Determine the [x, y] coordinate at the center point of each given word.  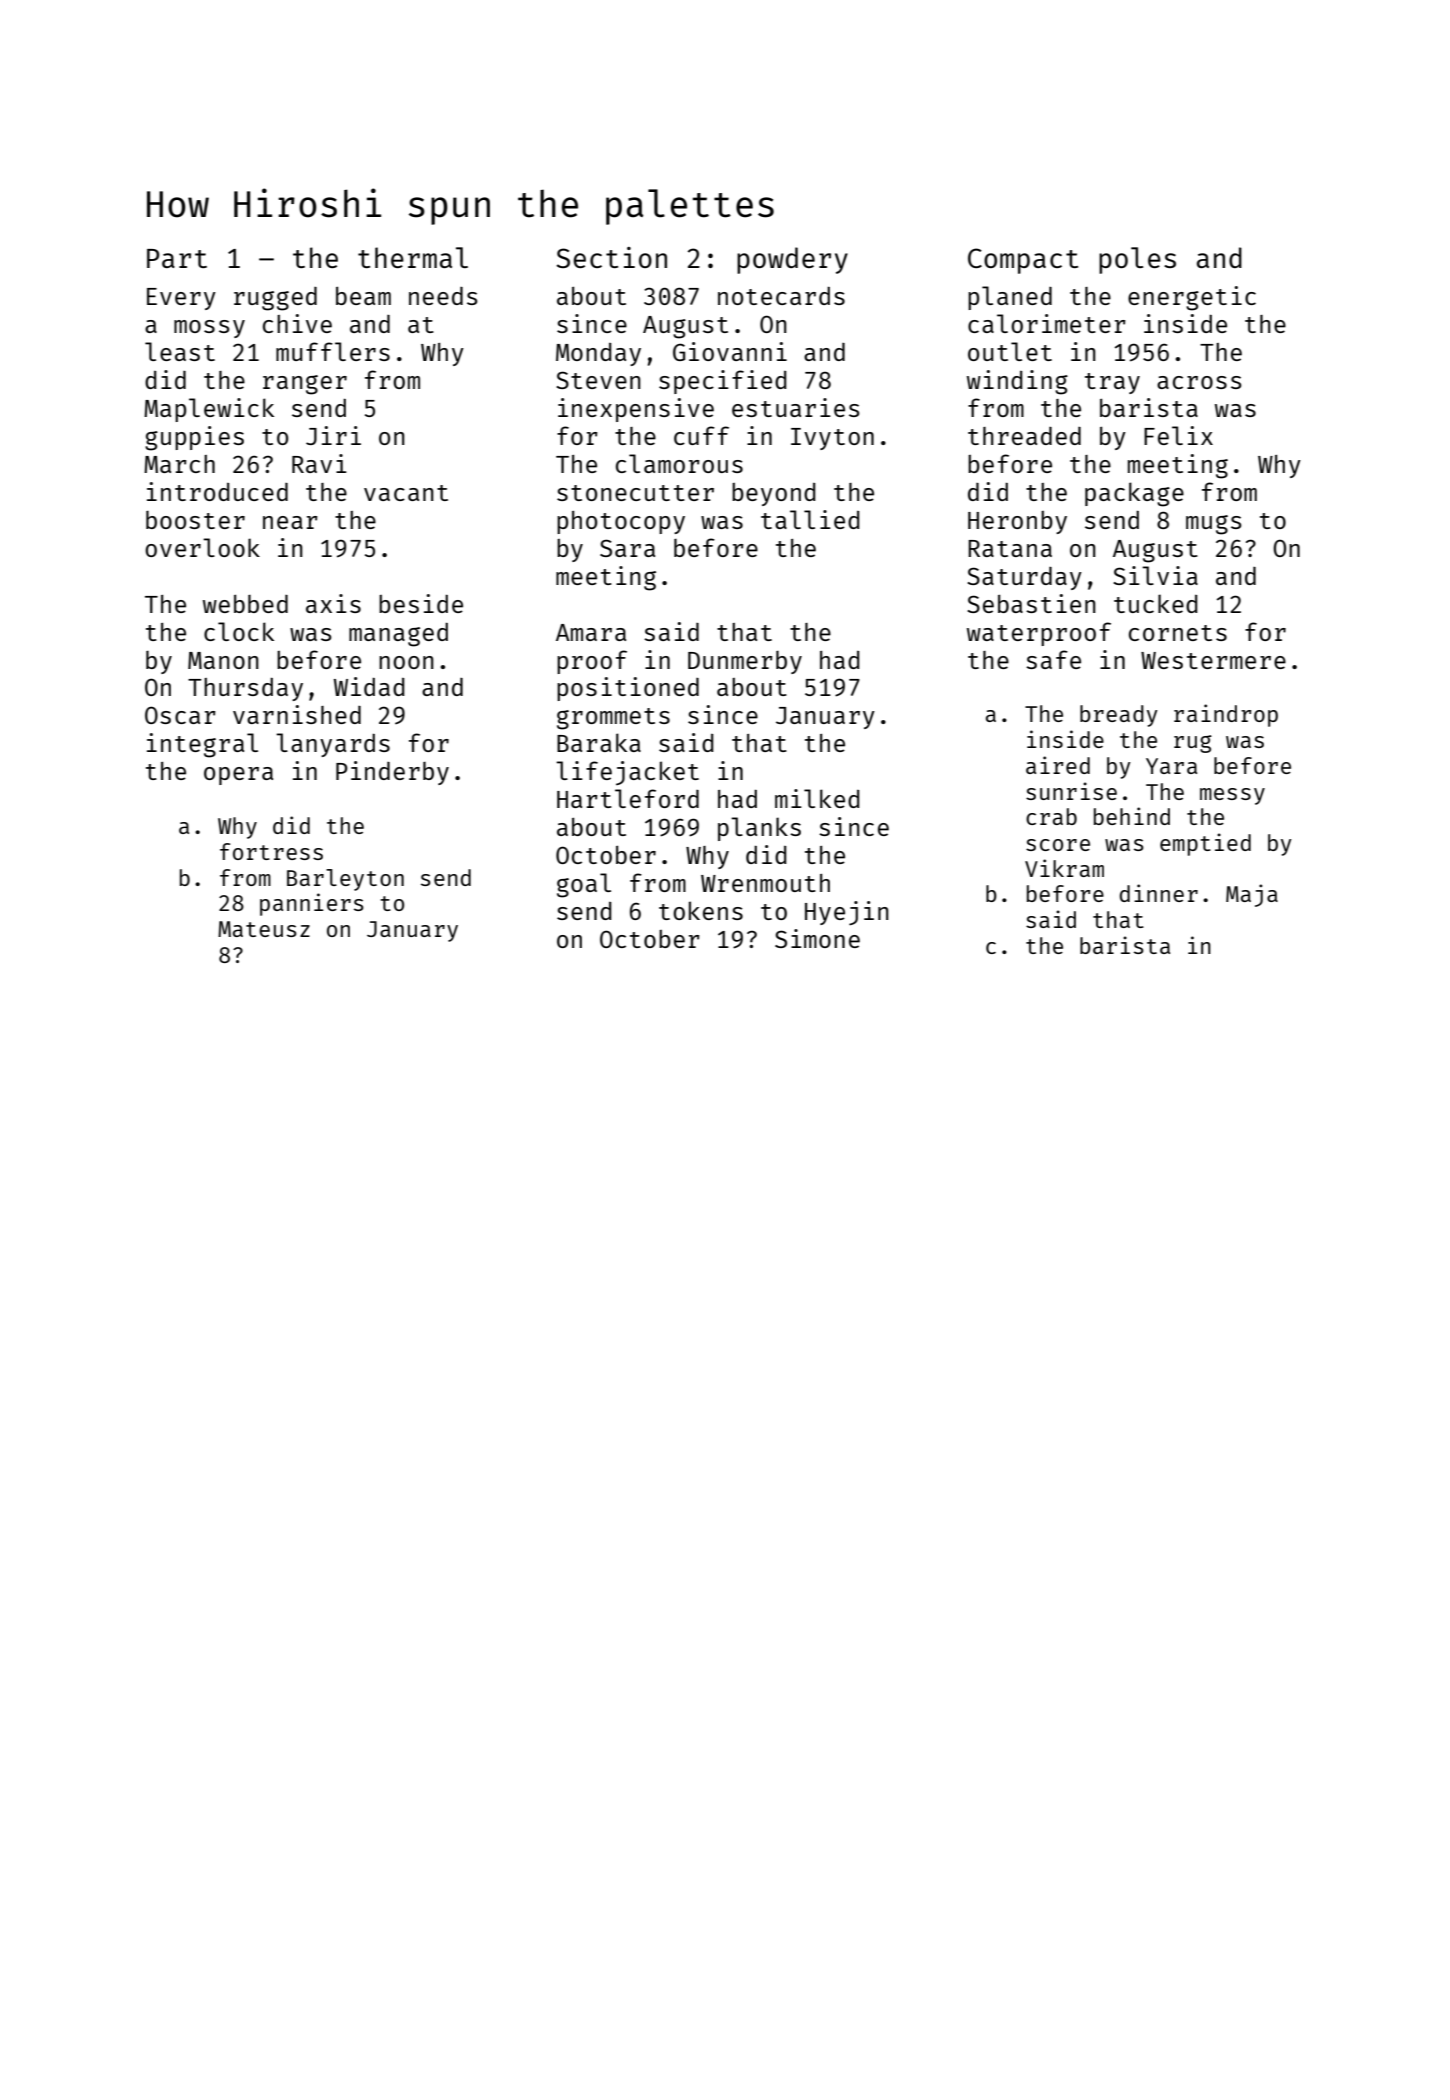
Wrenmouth [765, 883]
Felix [1178, 435]
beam [363, 296]
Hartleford [628, 798]
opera [238, 776]
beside [421, 603]
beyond [774, 494]
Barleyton [345, 880]
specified [723, 382]
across [1199, 382]
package [1134, 494]
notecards [781, 296]
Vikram [1064, 868]
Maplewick [209, 410]
